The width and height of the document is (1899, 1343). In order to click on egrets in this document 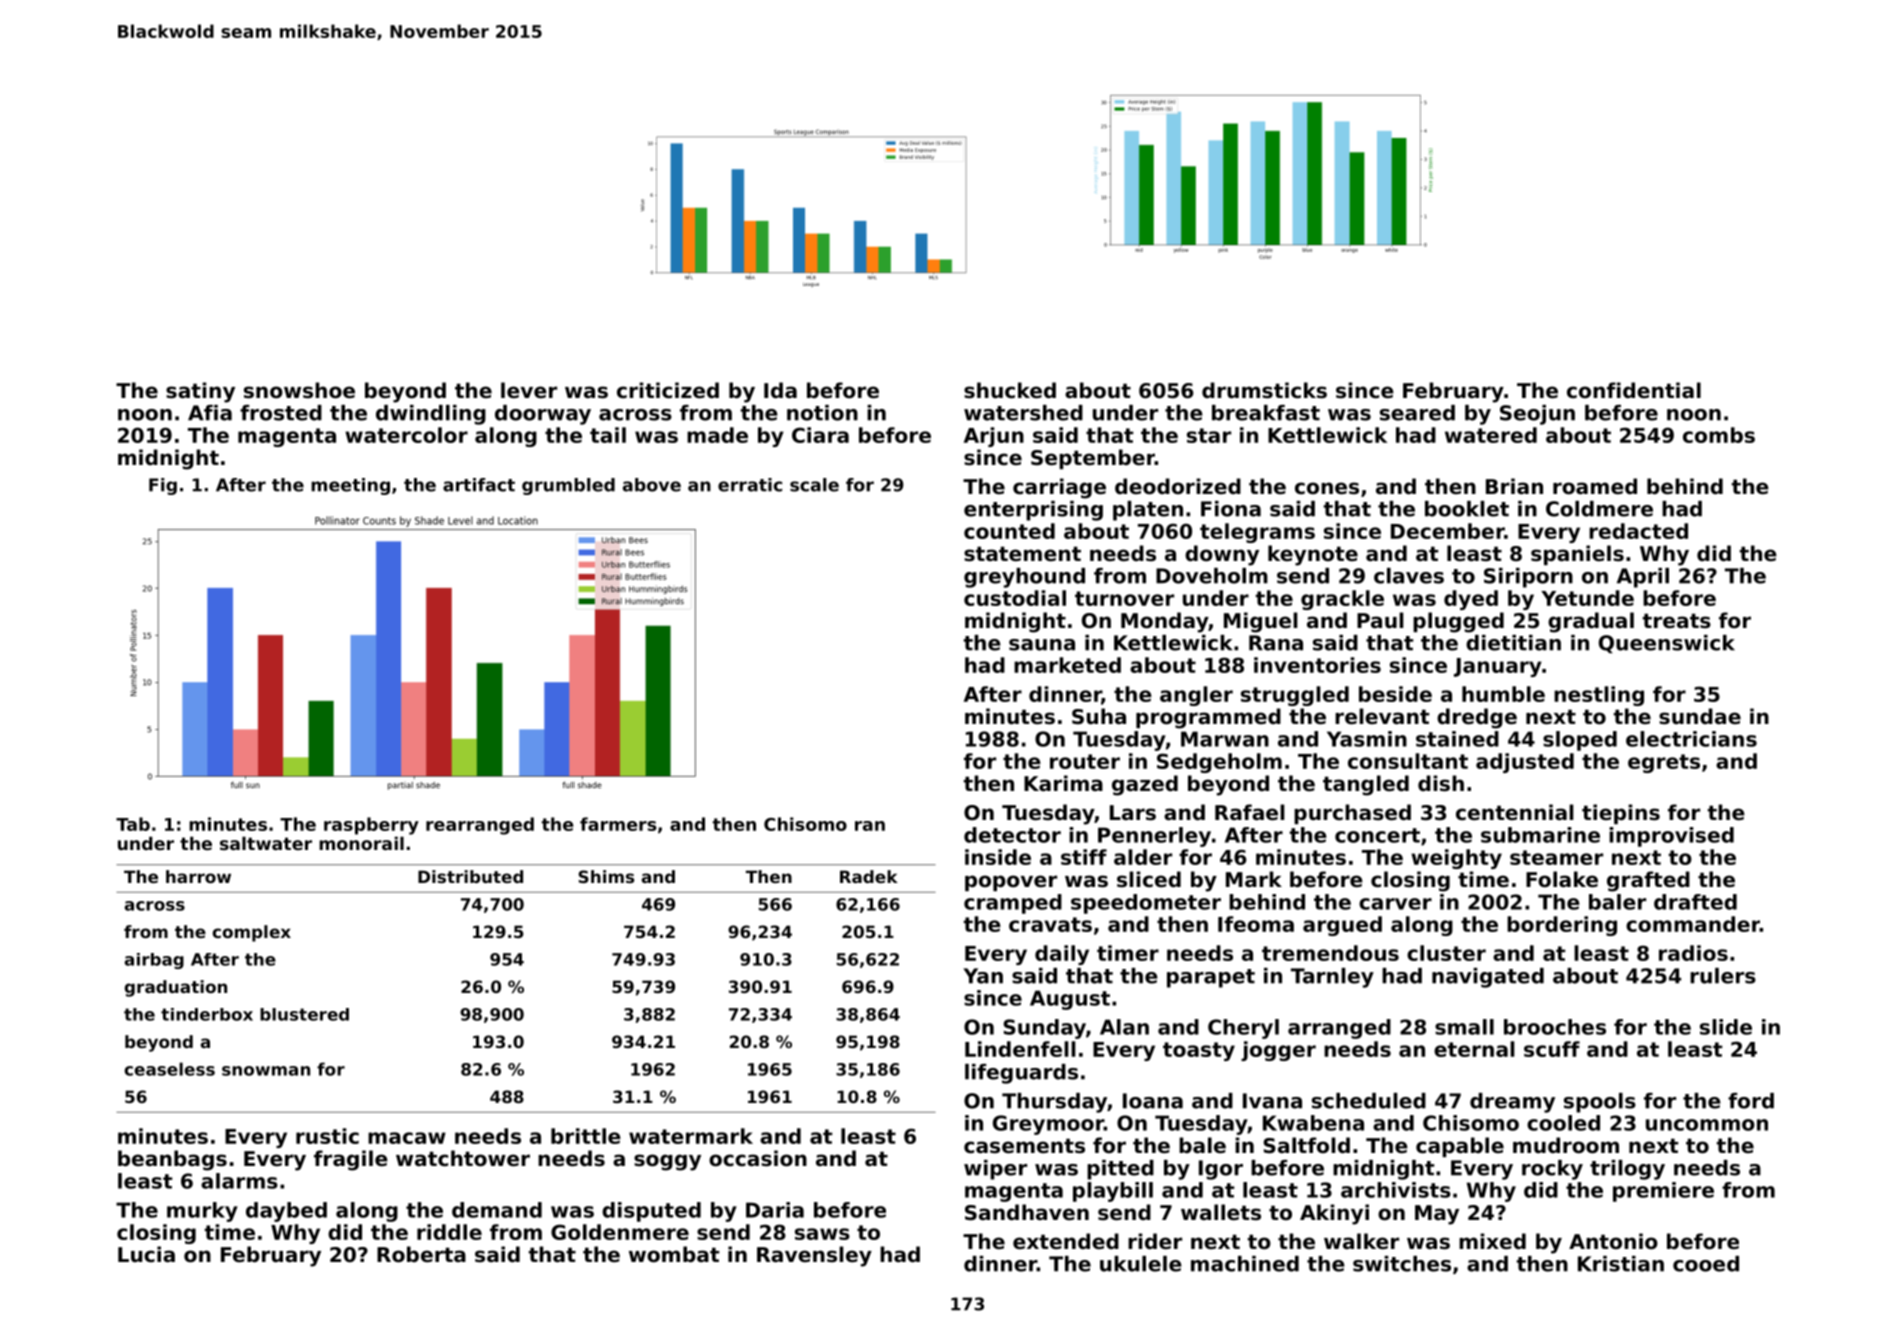, I will do `click(1664, 763)`.
